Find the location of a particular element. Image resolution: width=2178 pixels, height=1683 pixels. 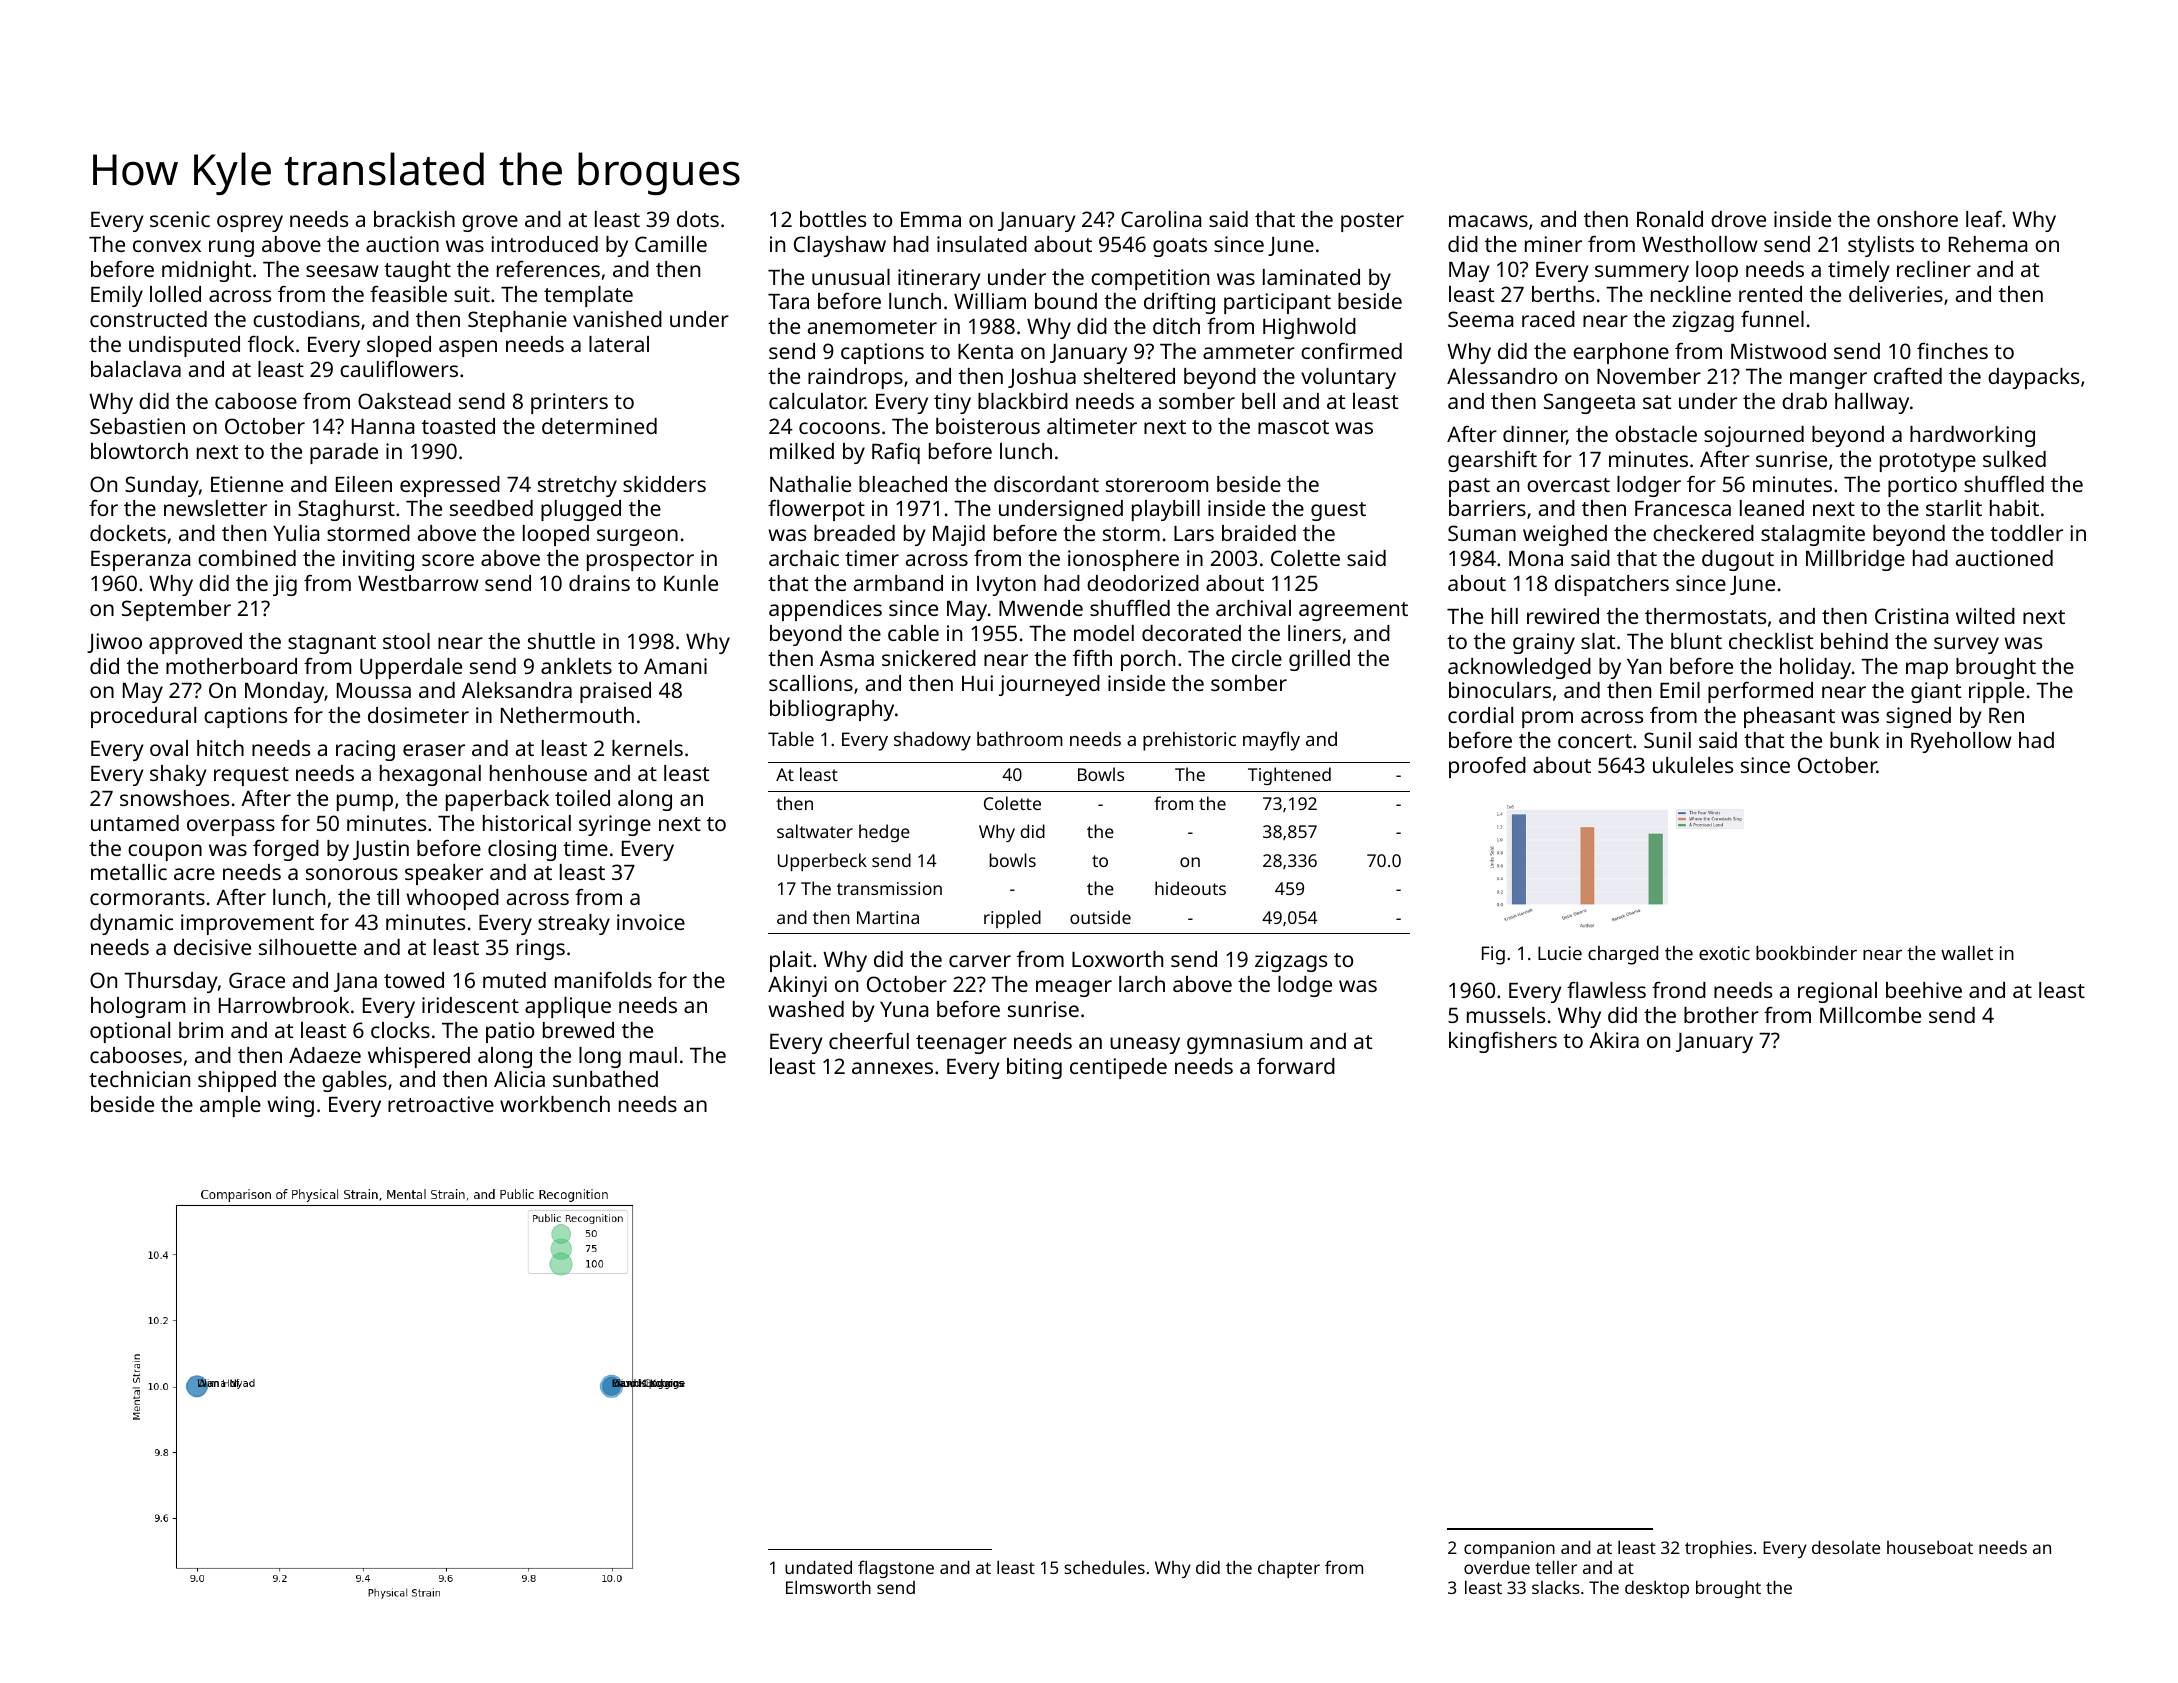

frond is located at coordinates (1679, 989).
